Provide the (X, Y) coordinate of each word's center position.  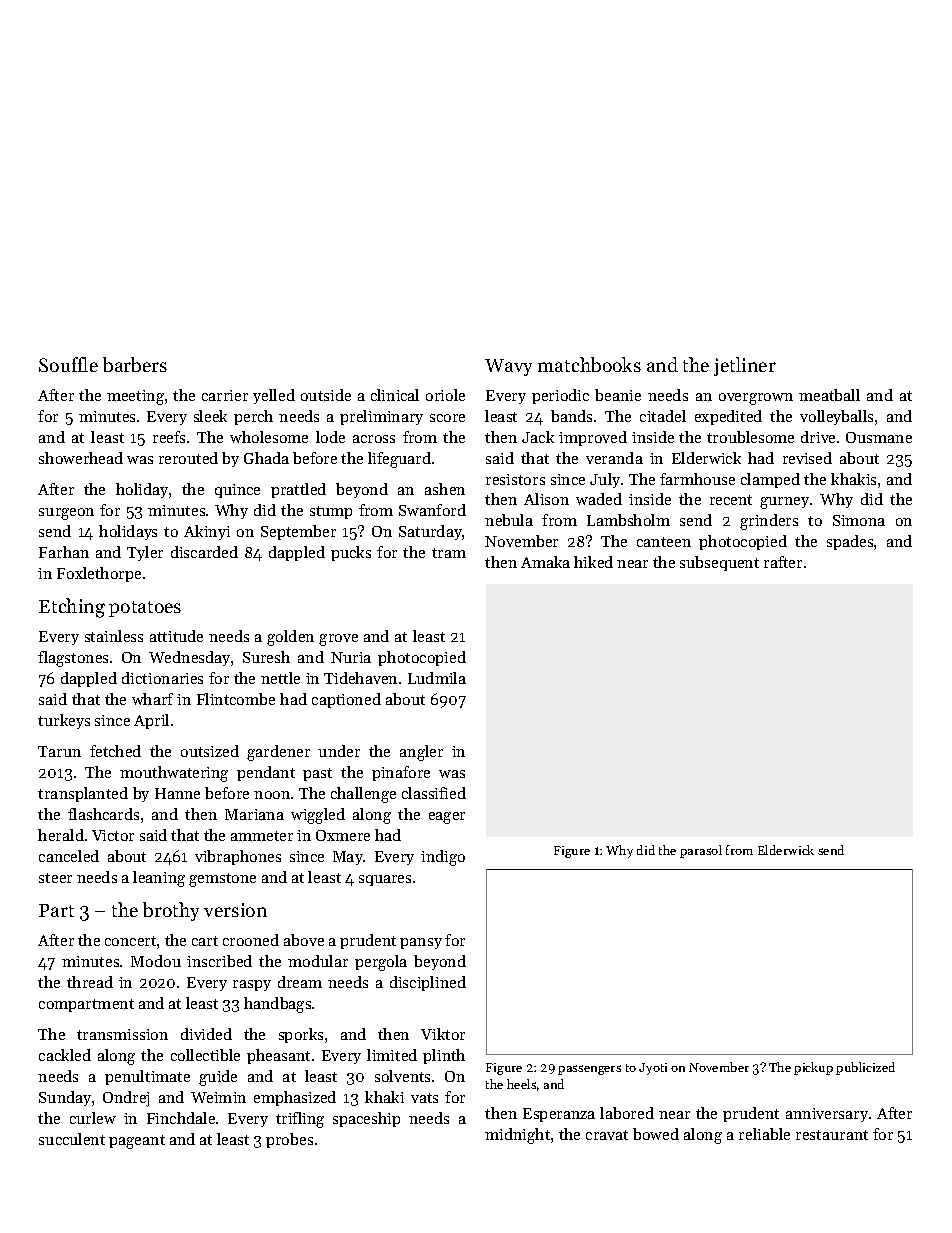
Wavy (508, 367)
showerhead (81, 458)
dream (300, 982)
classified (434, 793)
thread (90, 982)
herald (61, 835)
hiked (593, 562)
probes (289, 1140)
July (605, 480)
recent (731, 500)
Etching (72, 608)
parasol (701, 851)
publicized (865, 1068)
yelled (274, 396)
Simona (859, 520)
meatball (829, 395)
